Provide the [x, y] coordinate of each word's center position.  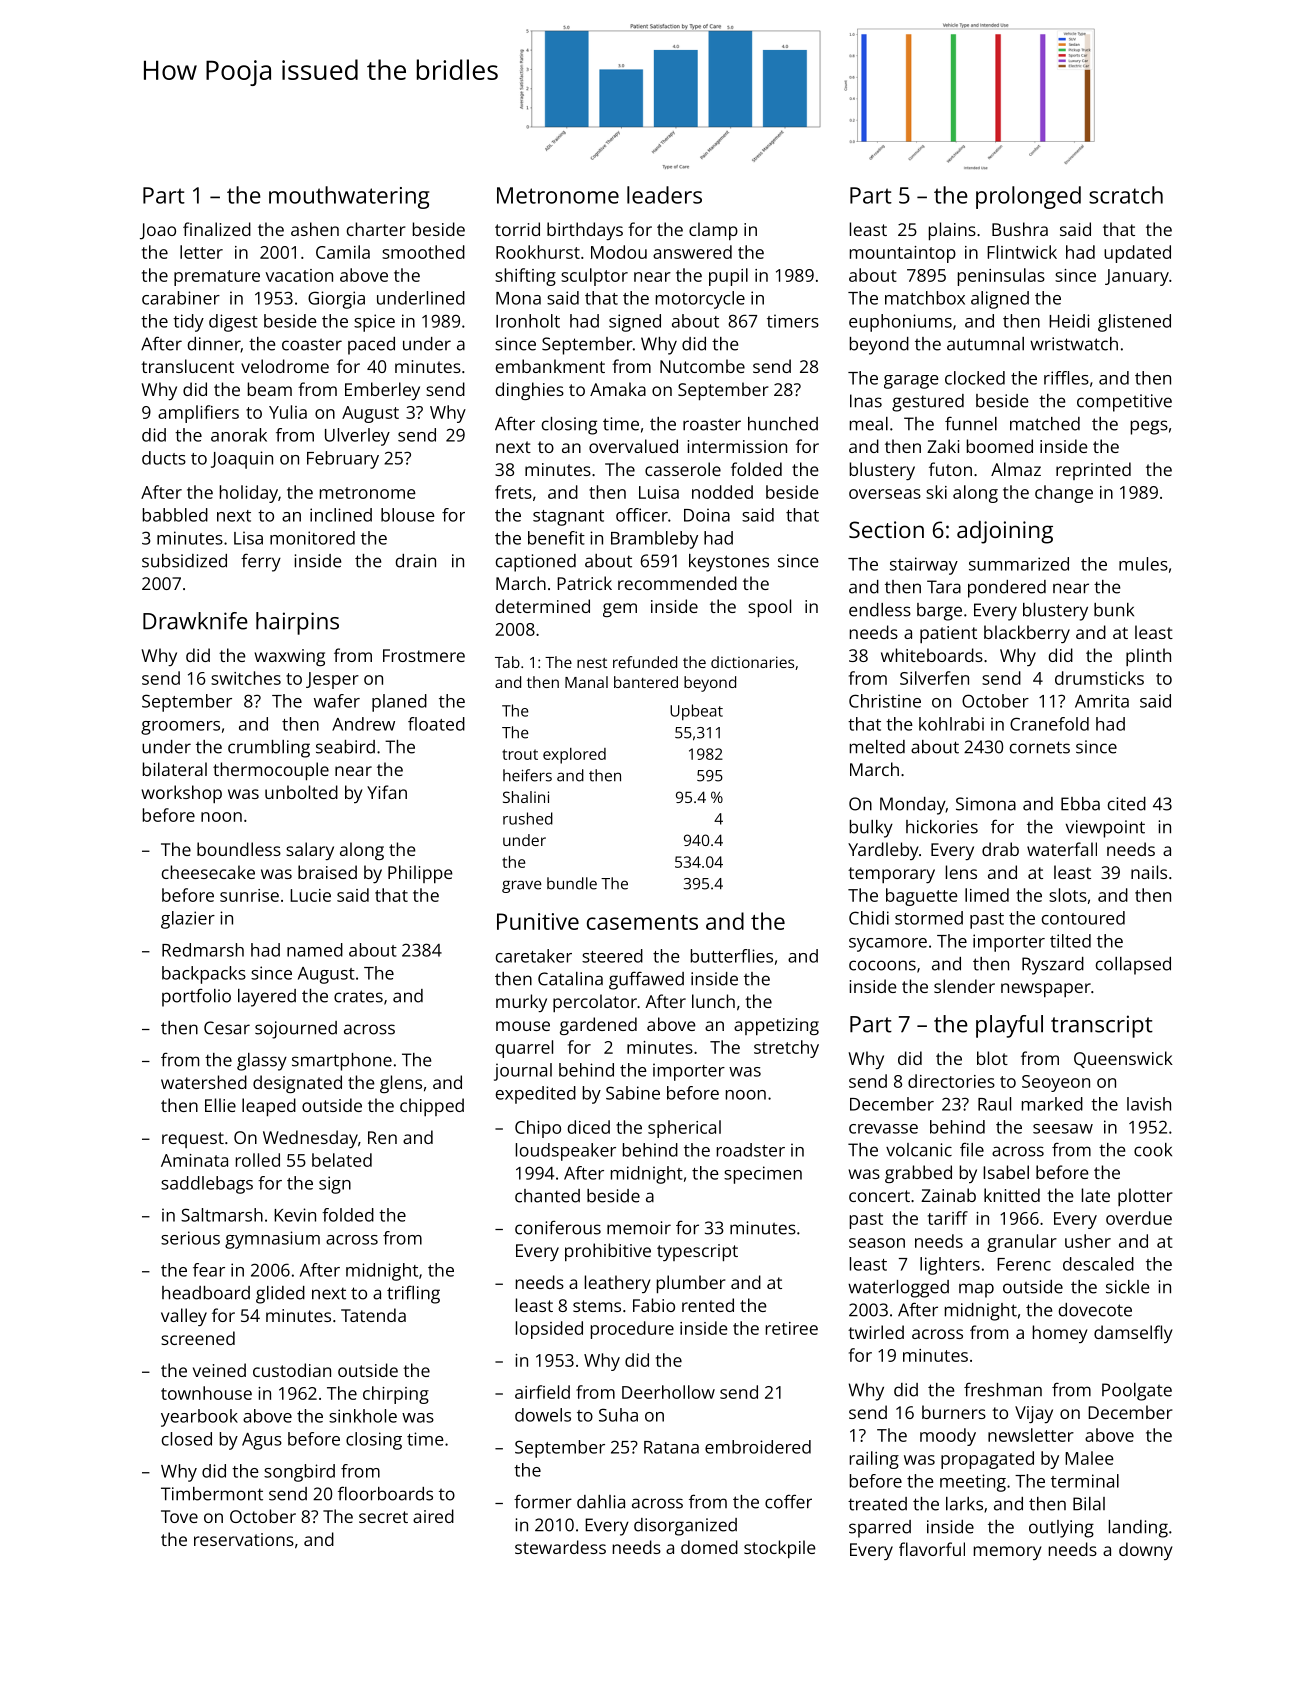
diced [589, 1127]
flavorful [932, 1549]
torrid [517, 229]
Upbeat [696, 712]
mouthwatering [349, 197]
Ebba [1080, 804]
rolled [258, 1160]
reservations [244, 1539]
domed [709, 1547]
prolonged [1028, 197]
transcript [1102, 1026]
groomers [180, 728]
